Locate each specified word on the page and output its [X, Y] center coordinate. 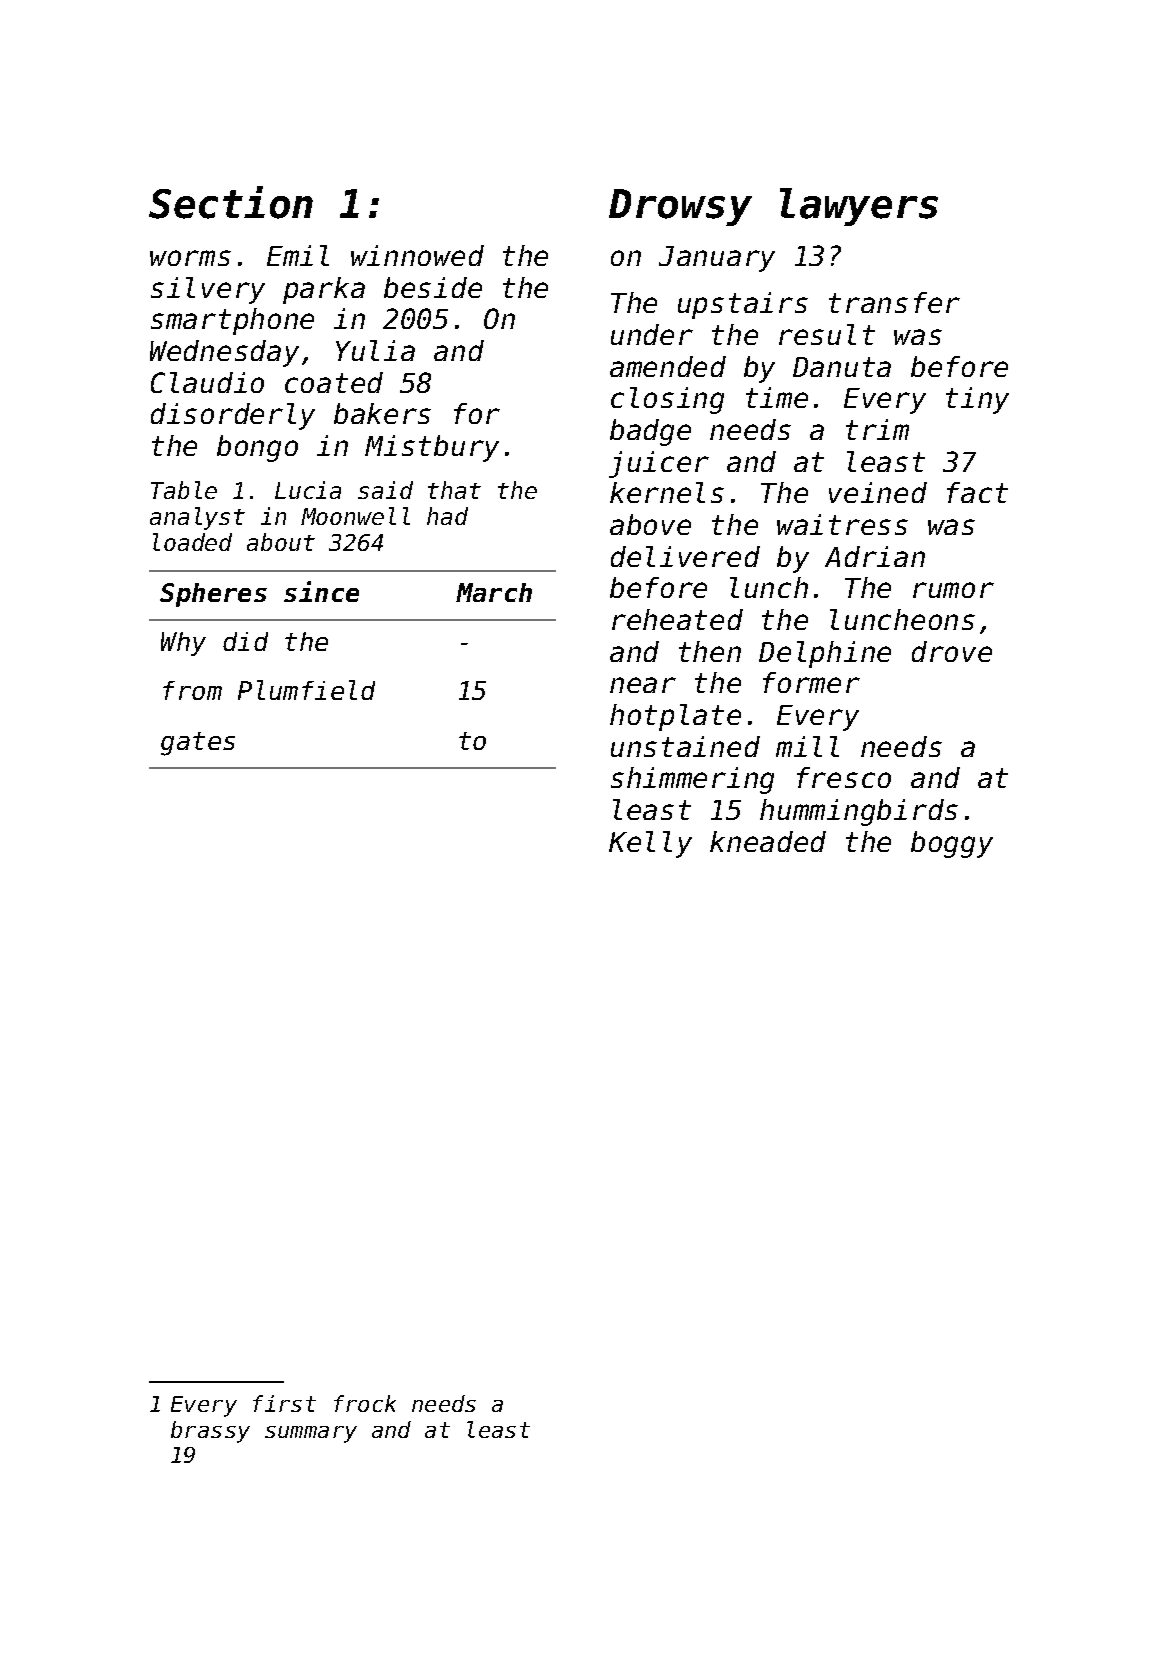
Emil [298, 255]
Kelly [650, 844]
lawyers [859, 207]
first [284, 1403]
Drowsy [680, 207]
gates [198, 744]
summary [311, 1434]
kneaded [768, 841]
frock [365, 1403]
